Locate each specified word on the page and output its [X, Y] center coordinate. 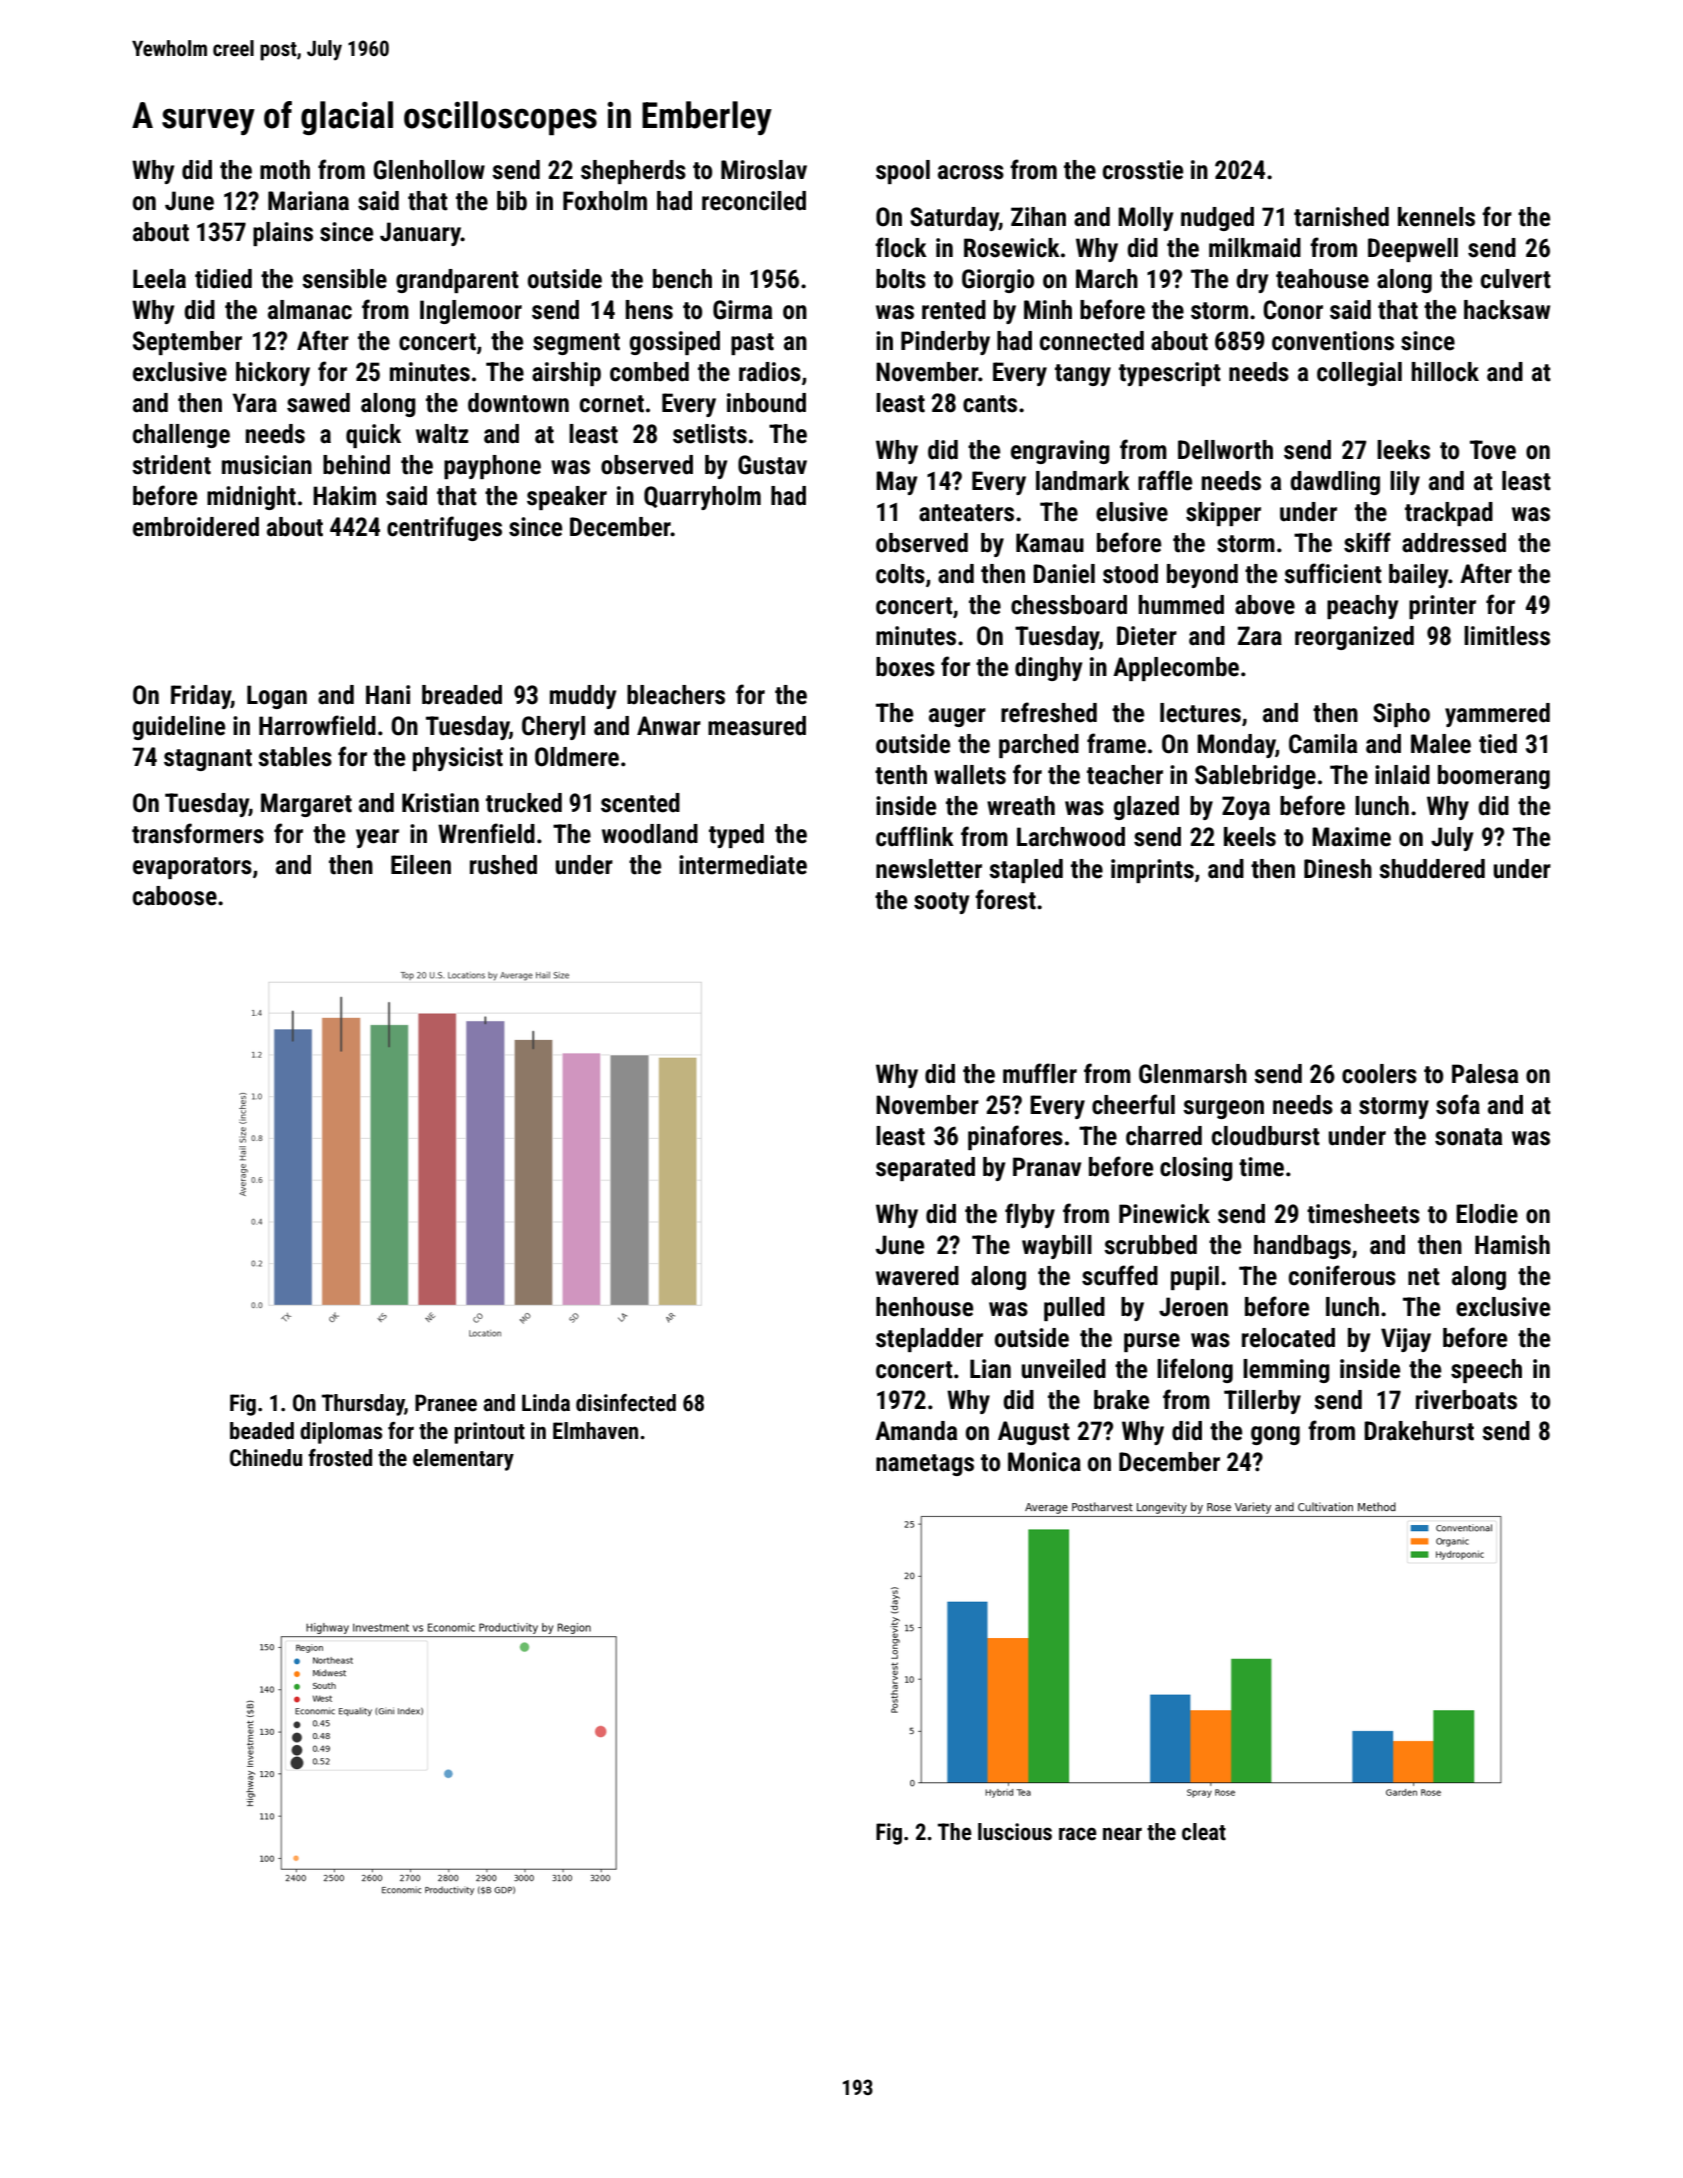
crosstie [1143, 170]
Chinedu [266, 1458]
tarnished [1341, 217]
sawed [318, 403]
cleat [1204, 1832]
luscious [1015, 1832]
